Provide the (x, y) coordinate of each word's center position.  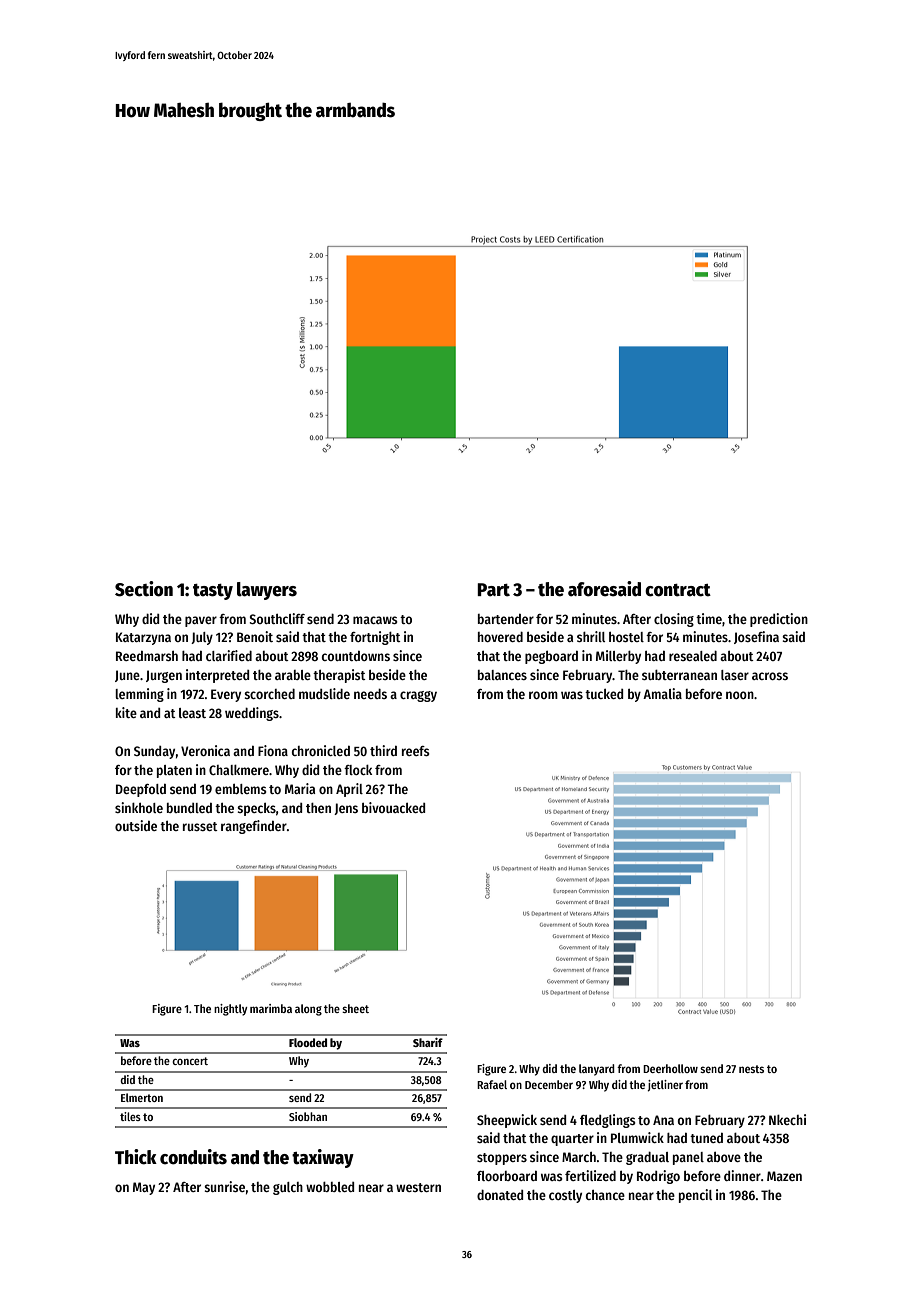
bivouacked (393, 807)
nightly (231, 1010)
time (709, 618)
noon (740, 695)
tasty (213, 592)
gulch (288, 1188)
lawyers (267, 591)
